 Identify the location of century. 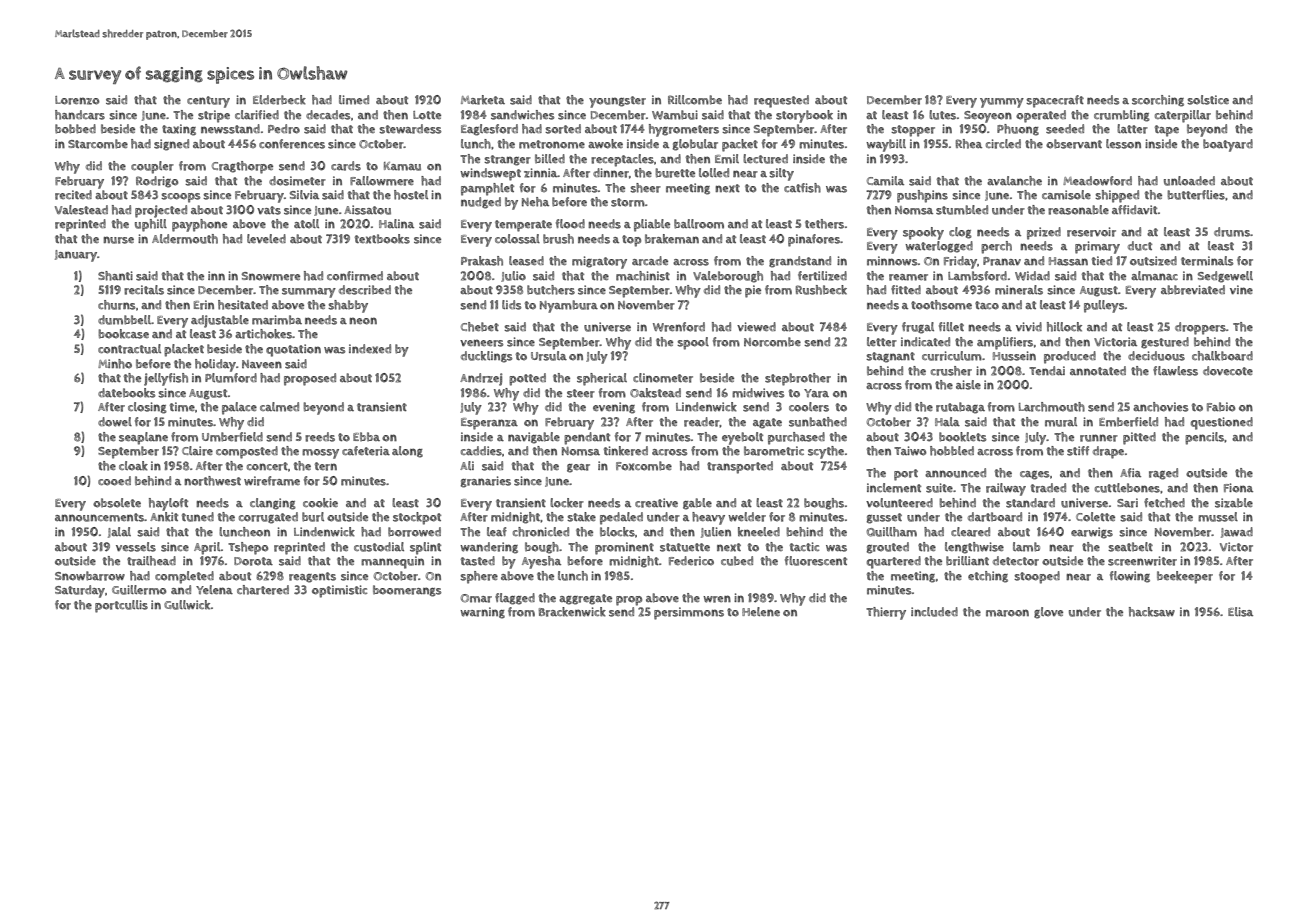
(208, 102).
